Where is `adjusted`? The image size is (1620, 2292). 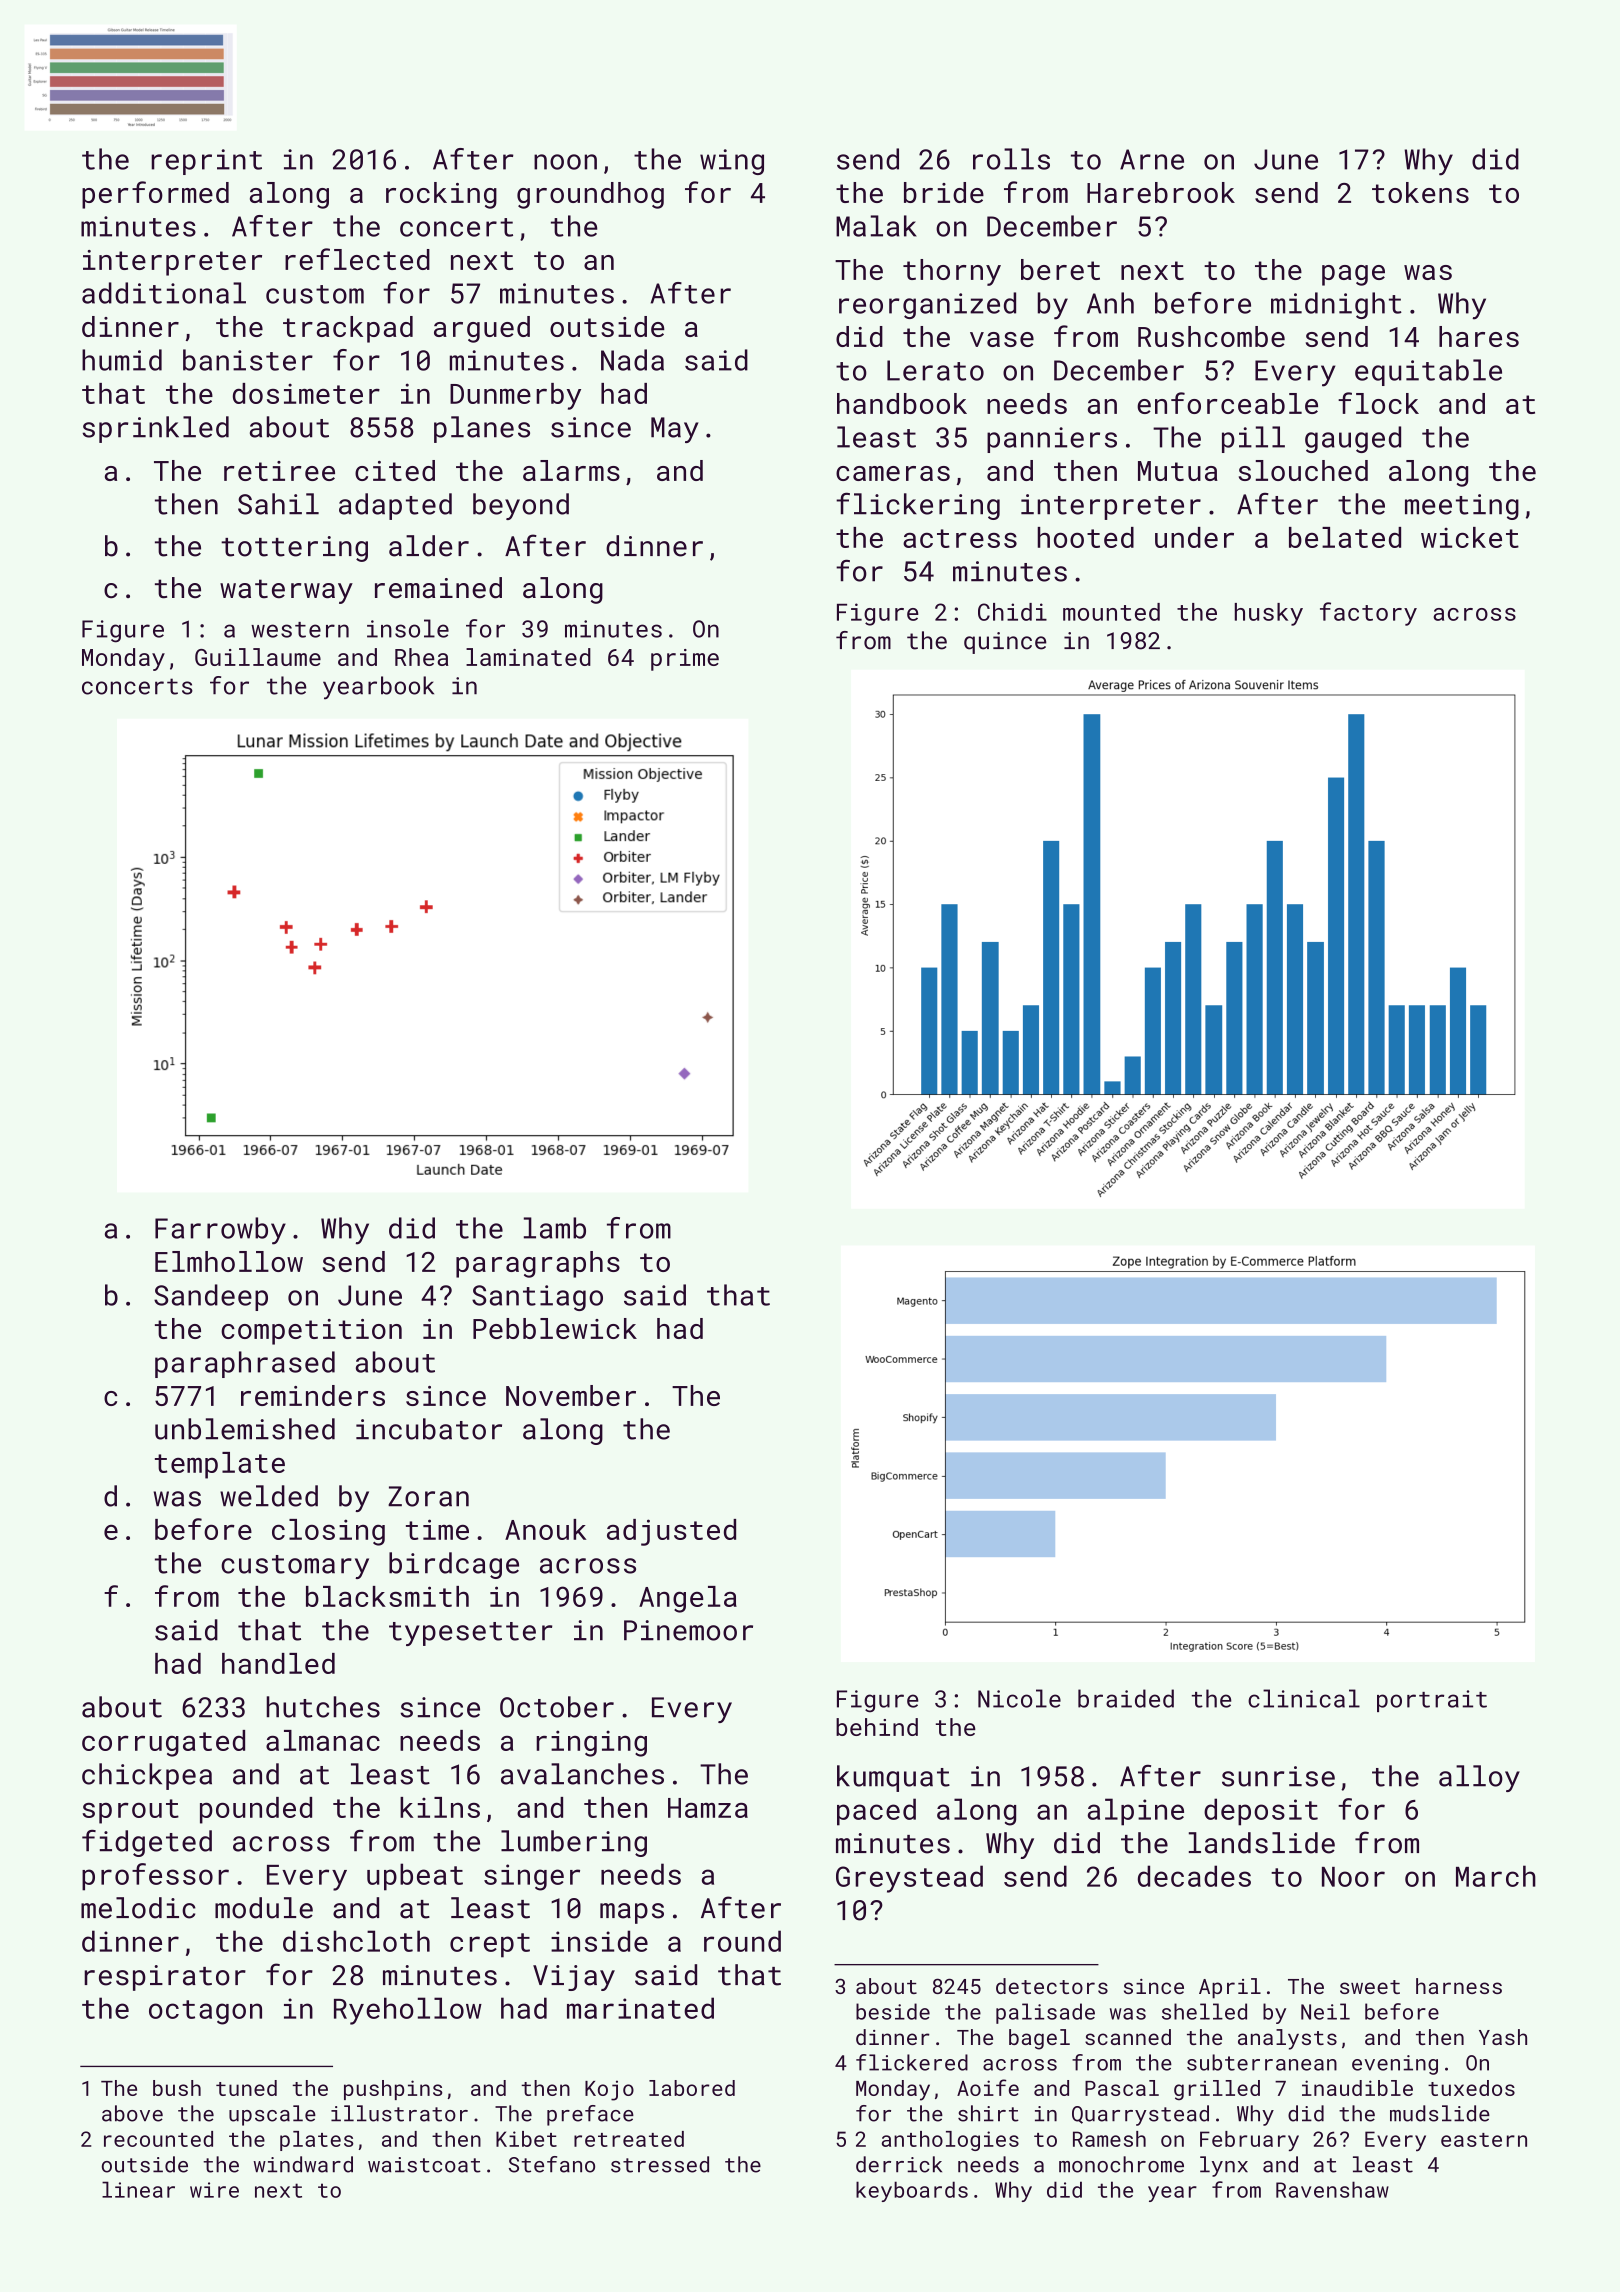
adjusted is located at coordinates (671, 1532).
